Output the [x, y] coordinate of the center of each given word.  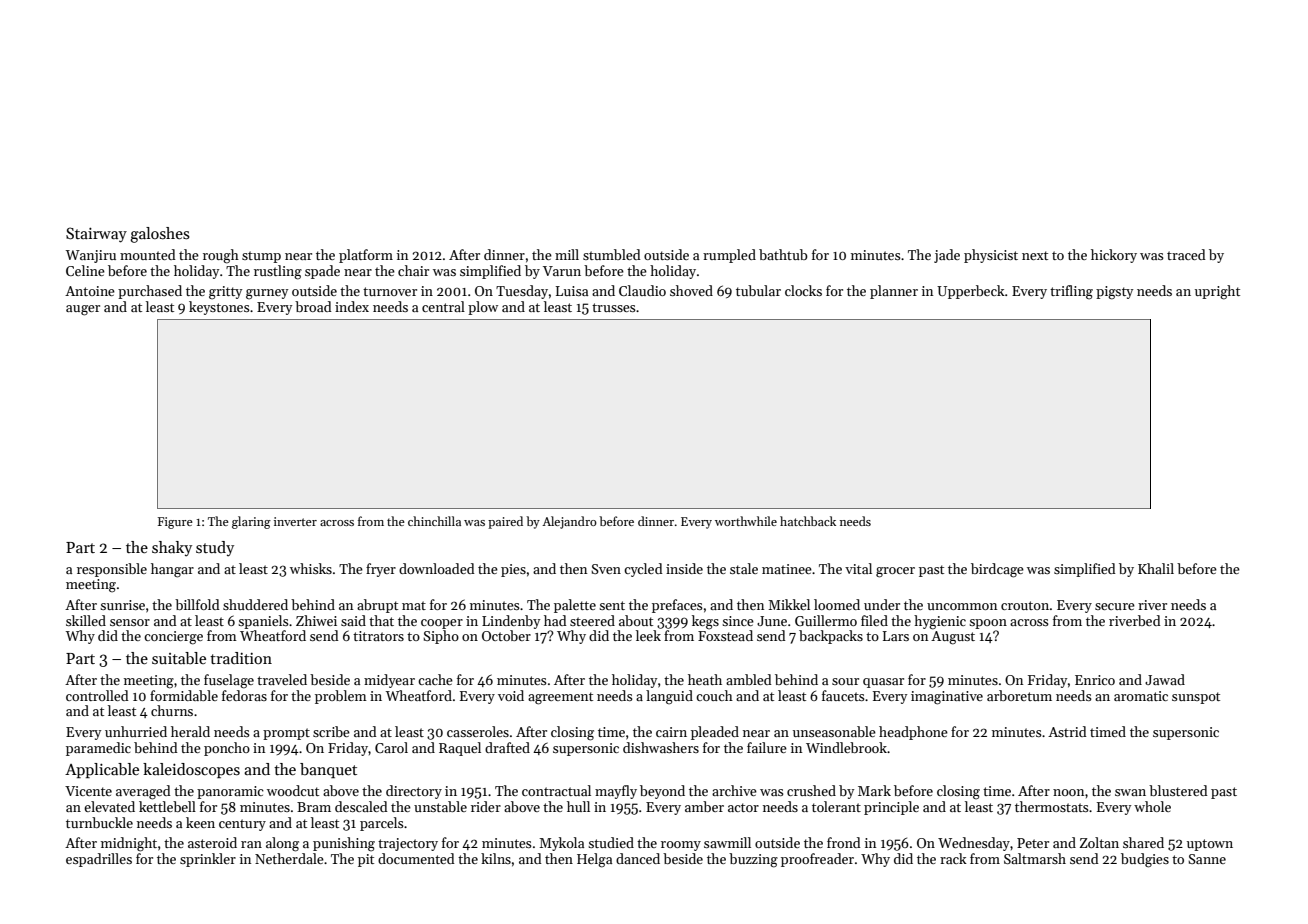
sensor [130, 622]
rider [486, 806]
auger [83, 310]
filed [874, 620]
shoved [691, 290]
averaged [143, 792]
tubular [758, 290]
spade [322, 272]
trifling [1071, 292]
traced [1186, 254]
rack [953, 858]
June [772, 621]
